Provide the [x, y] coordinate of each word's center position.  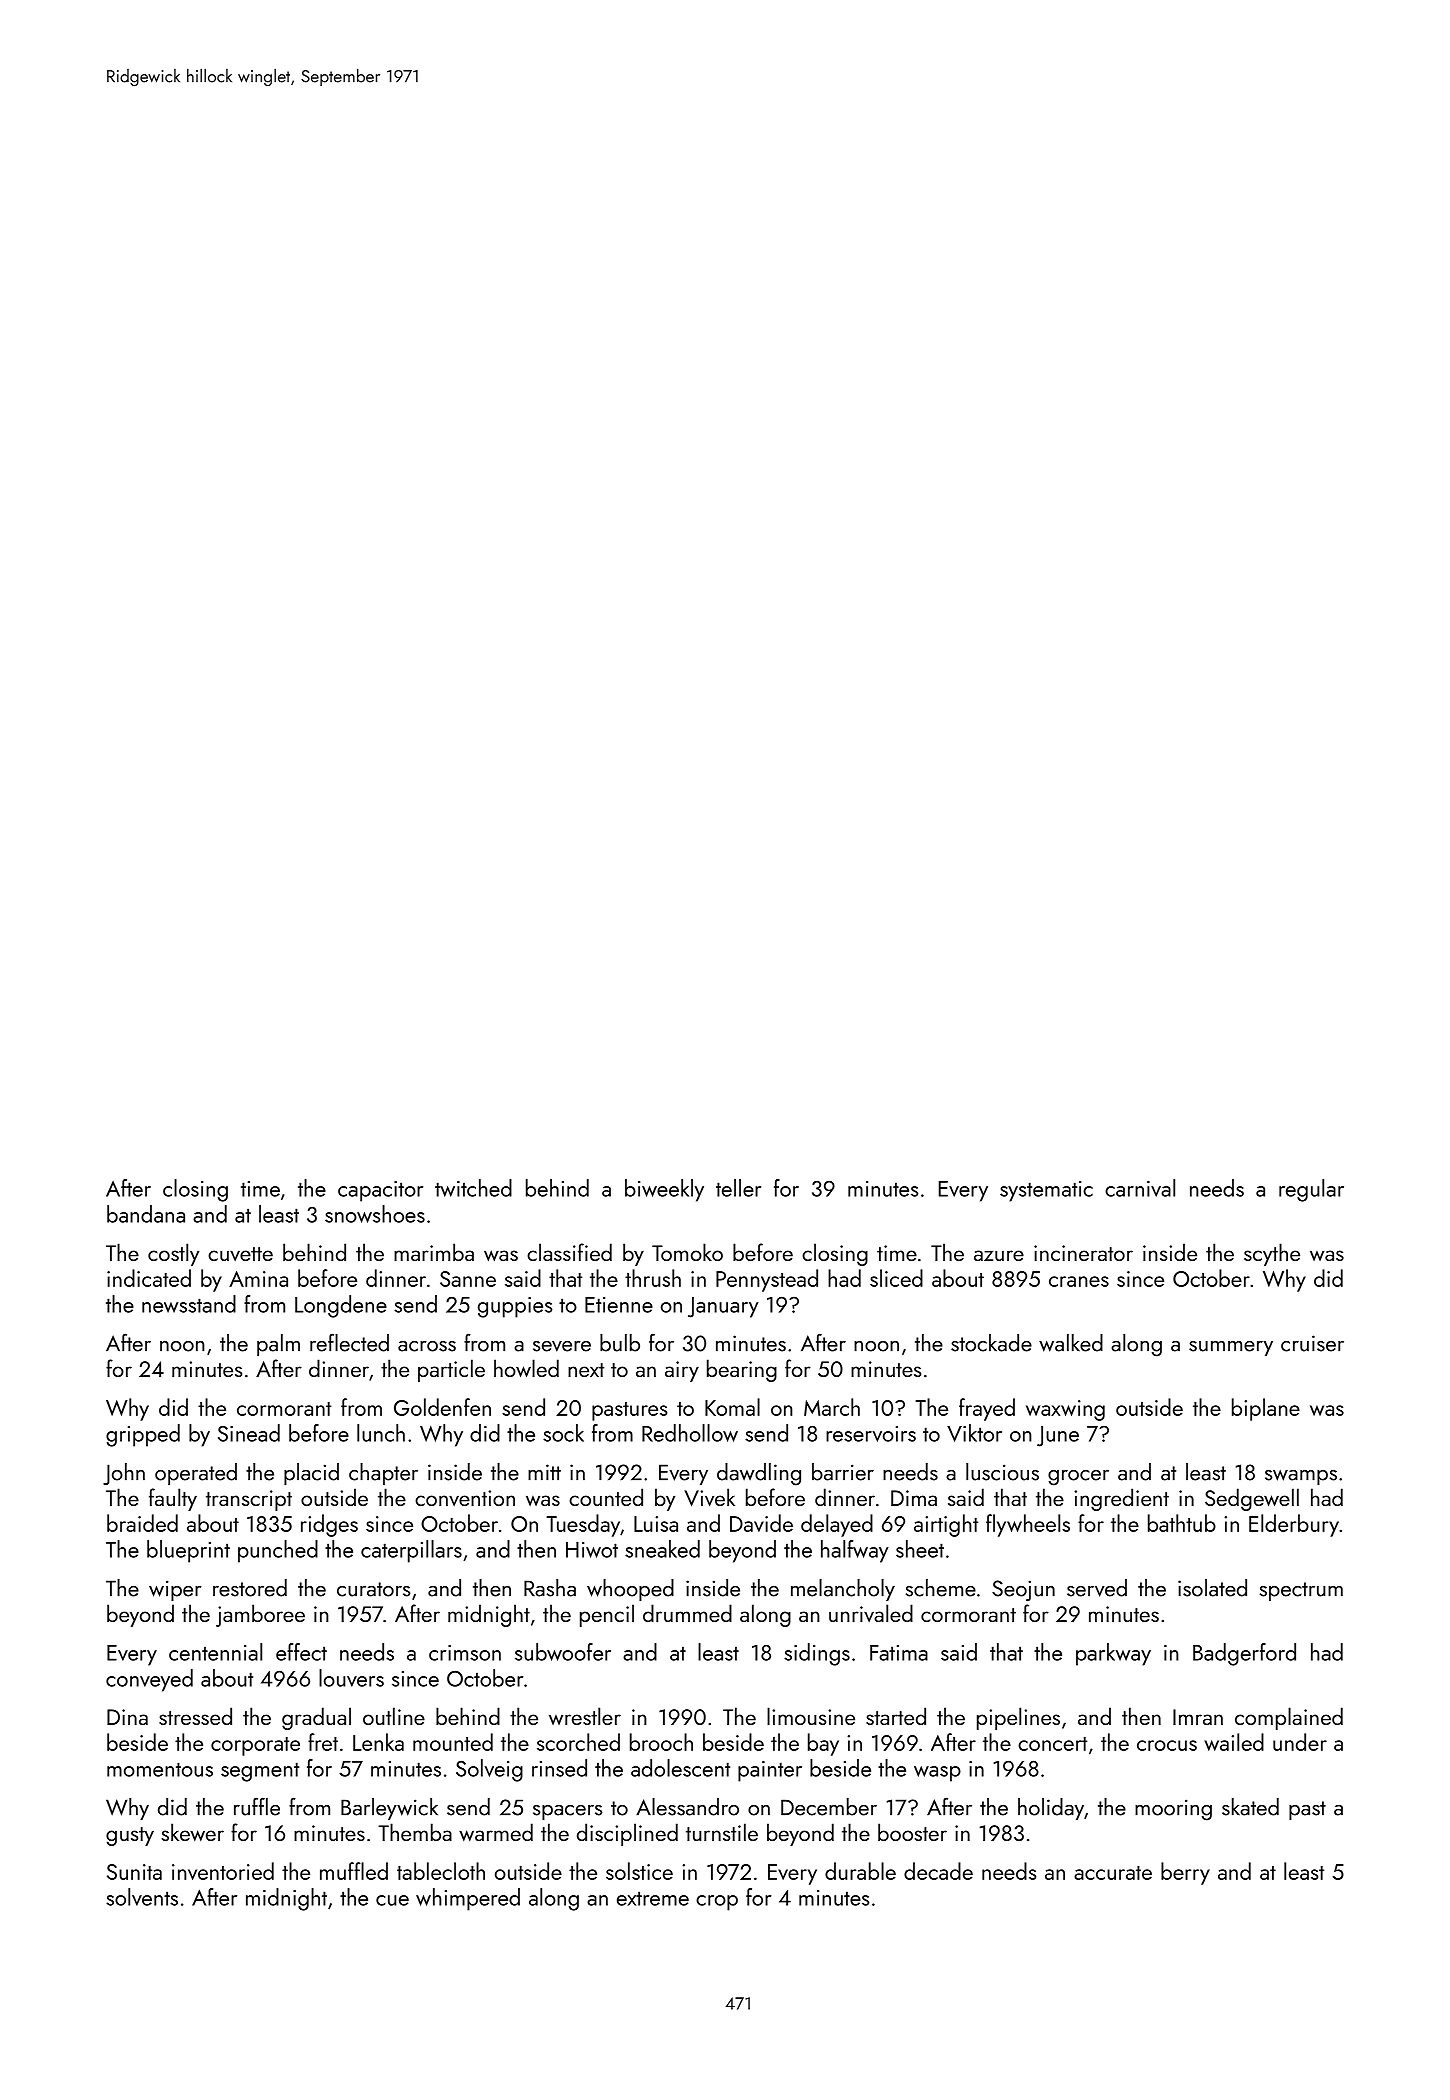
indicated [149, 1278]
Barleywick [389, 1809]
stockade [991, 1343]
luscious [1002, 1472]
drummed [687, 1613]
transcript [249, 1500]
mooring [1173, 1810]
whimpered [468, 1899]
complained [1289, 1718]
